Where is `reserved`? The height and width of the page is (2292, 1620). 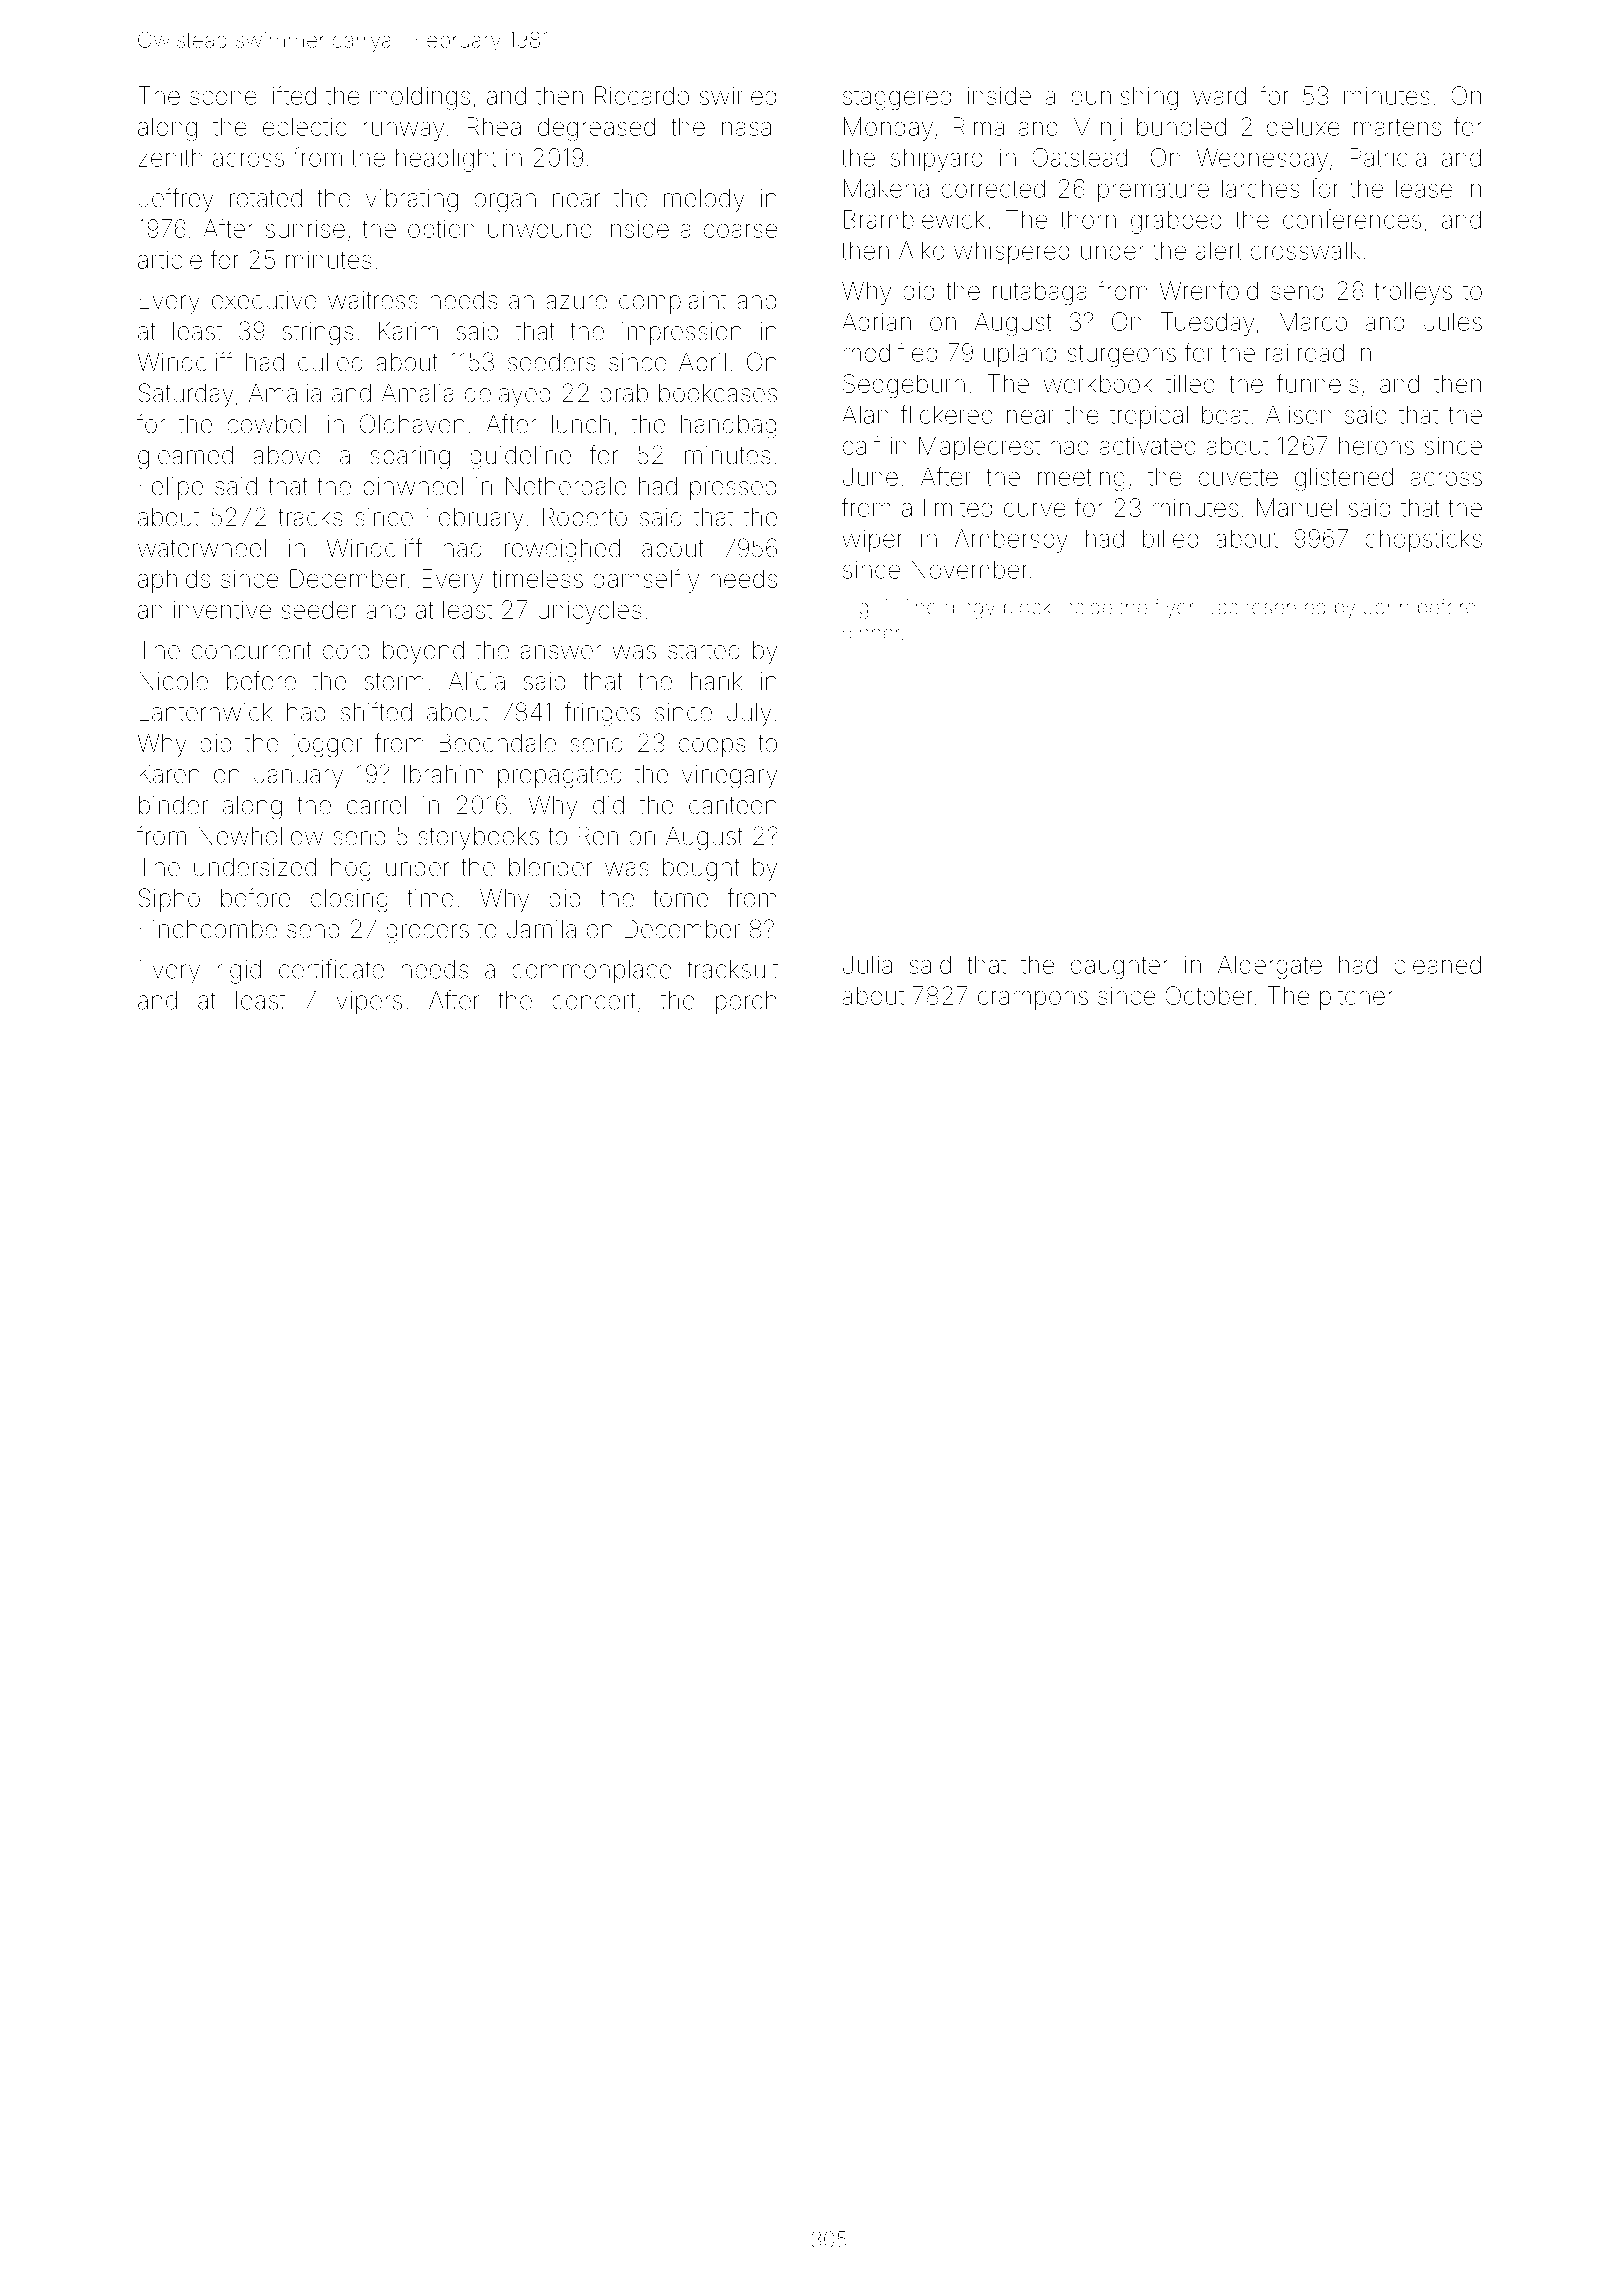 reserved is located at coordinates (1286, 607).
